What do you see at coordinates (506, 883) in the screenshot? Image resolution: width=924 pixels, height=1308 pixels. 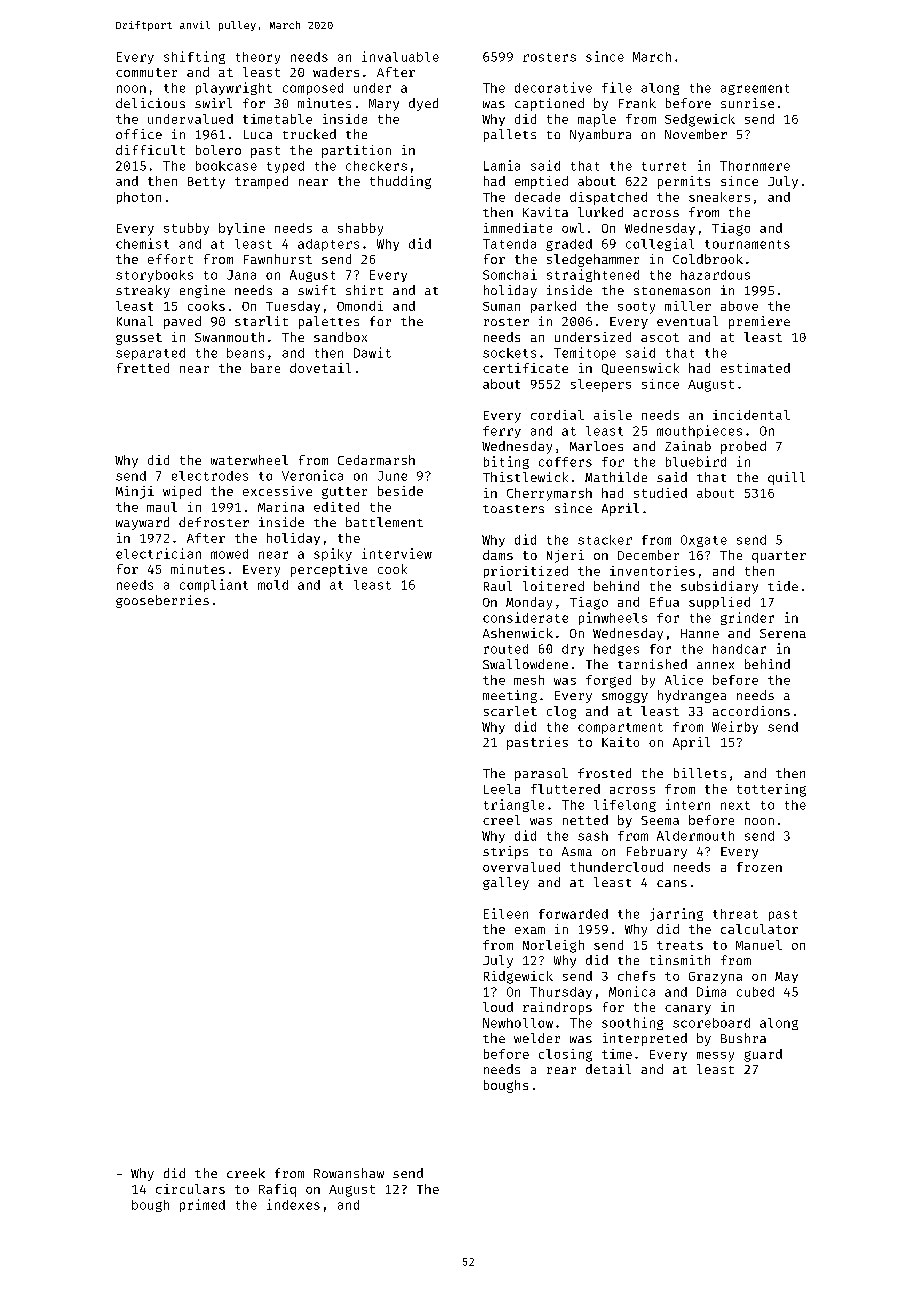 I see `galley` at bounding box center [506, 883].
